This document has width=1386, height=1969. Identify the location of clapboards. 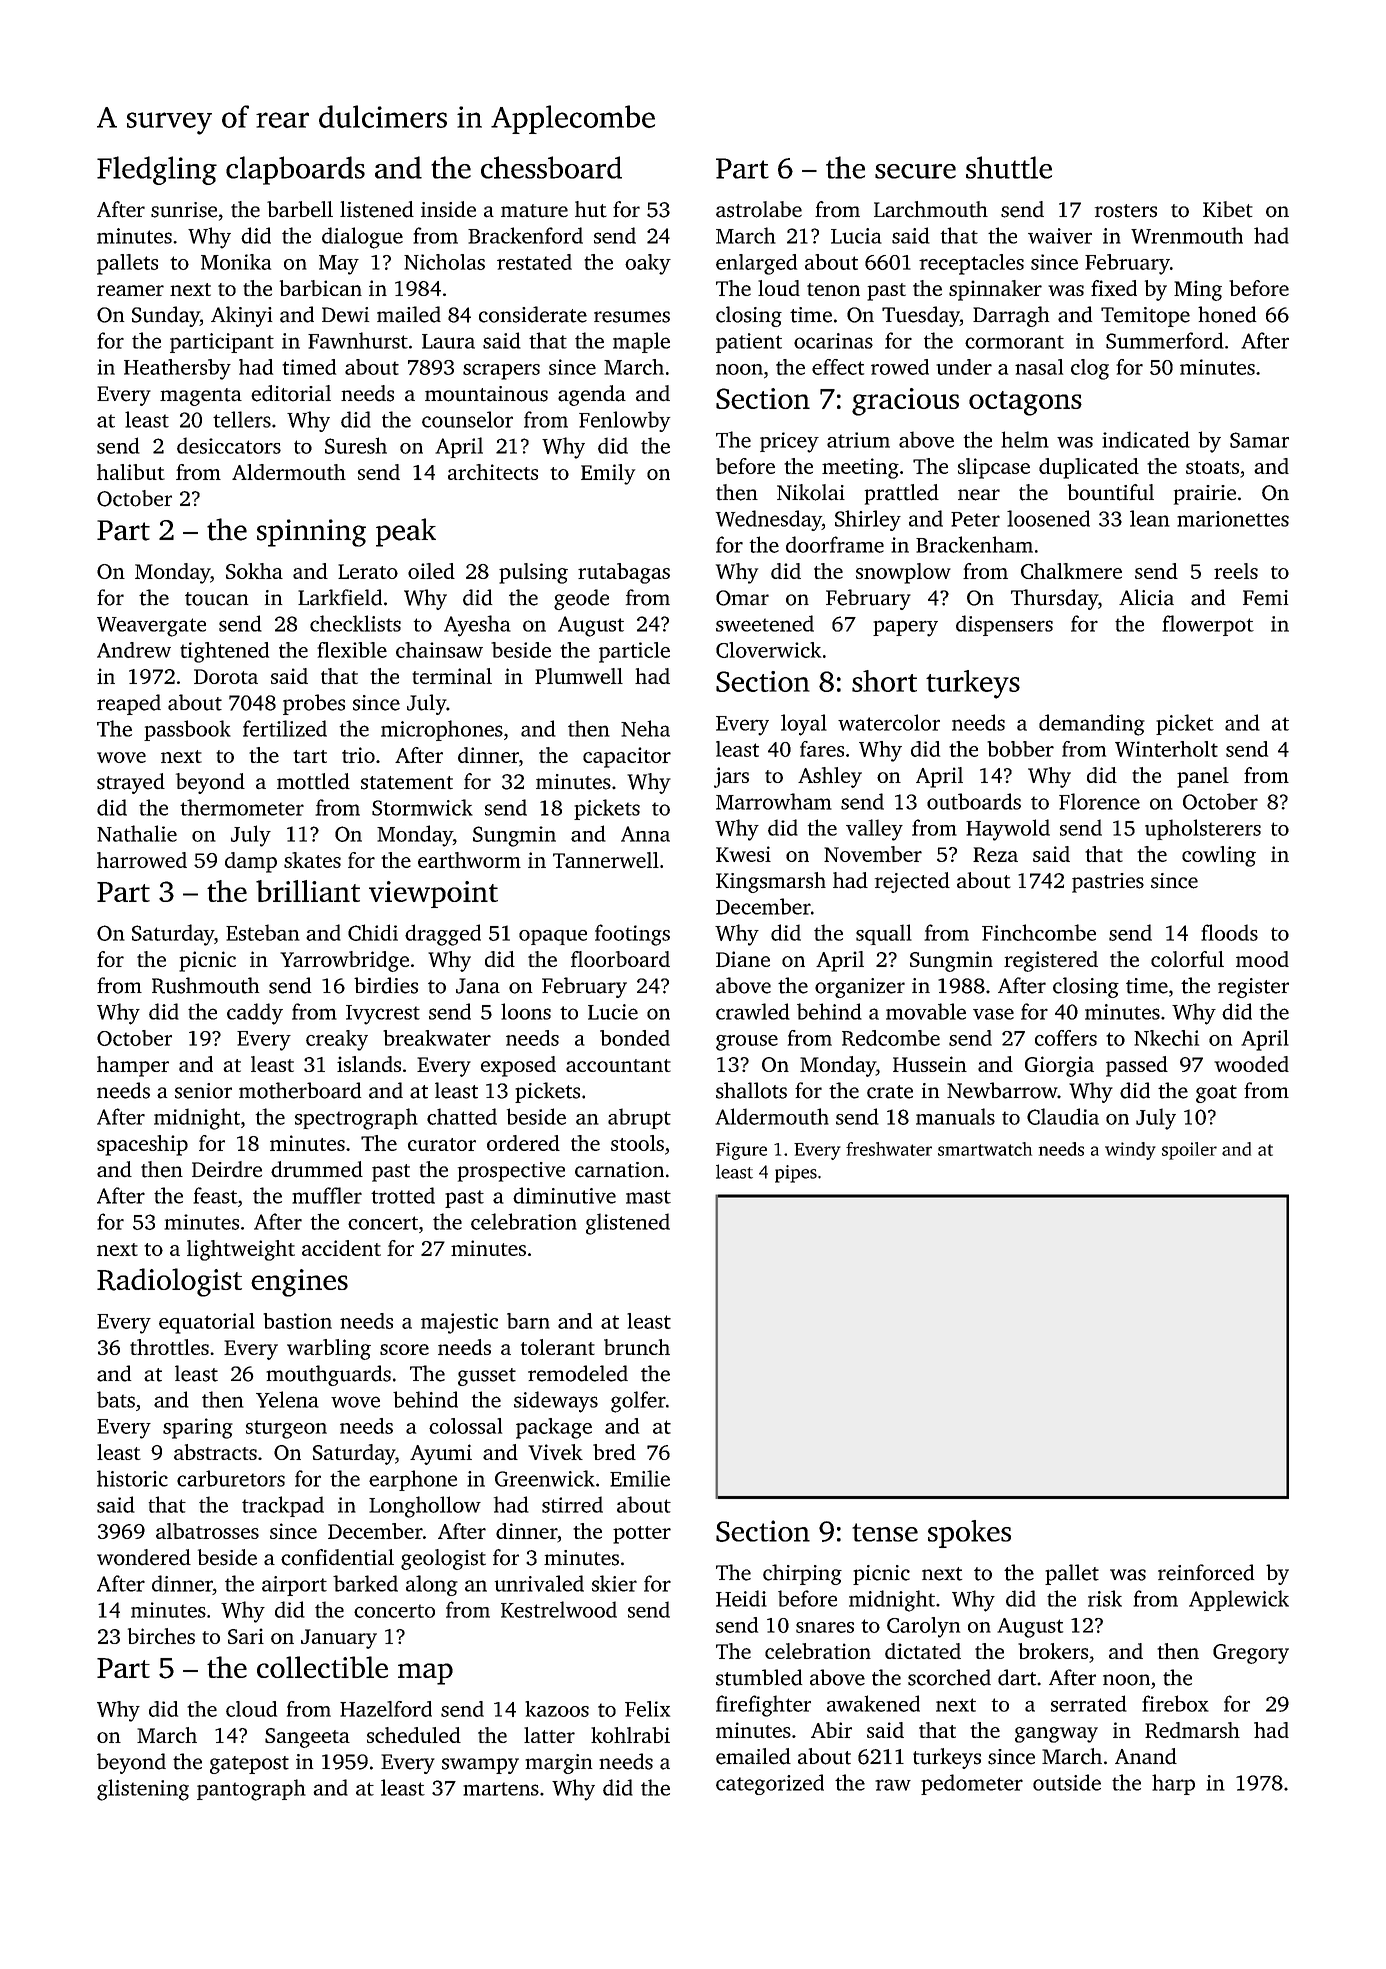
(295, 170).
